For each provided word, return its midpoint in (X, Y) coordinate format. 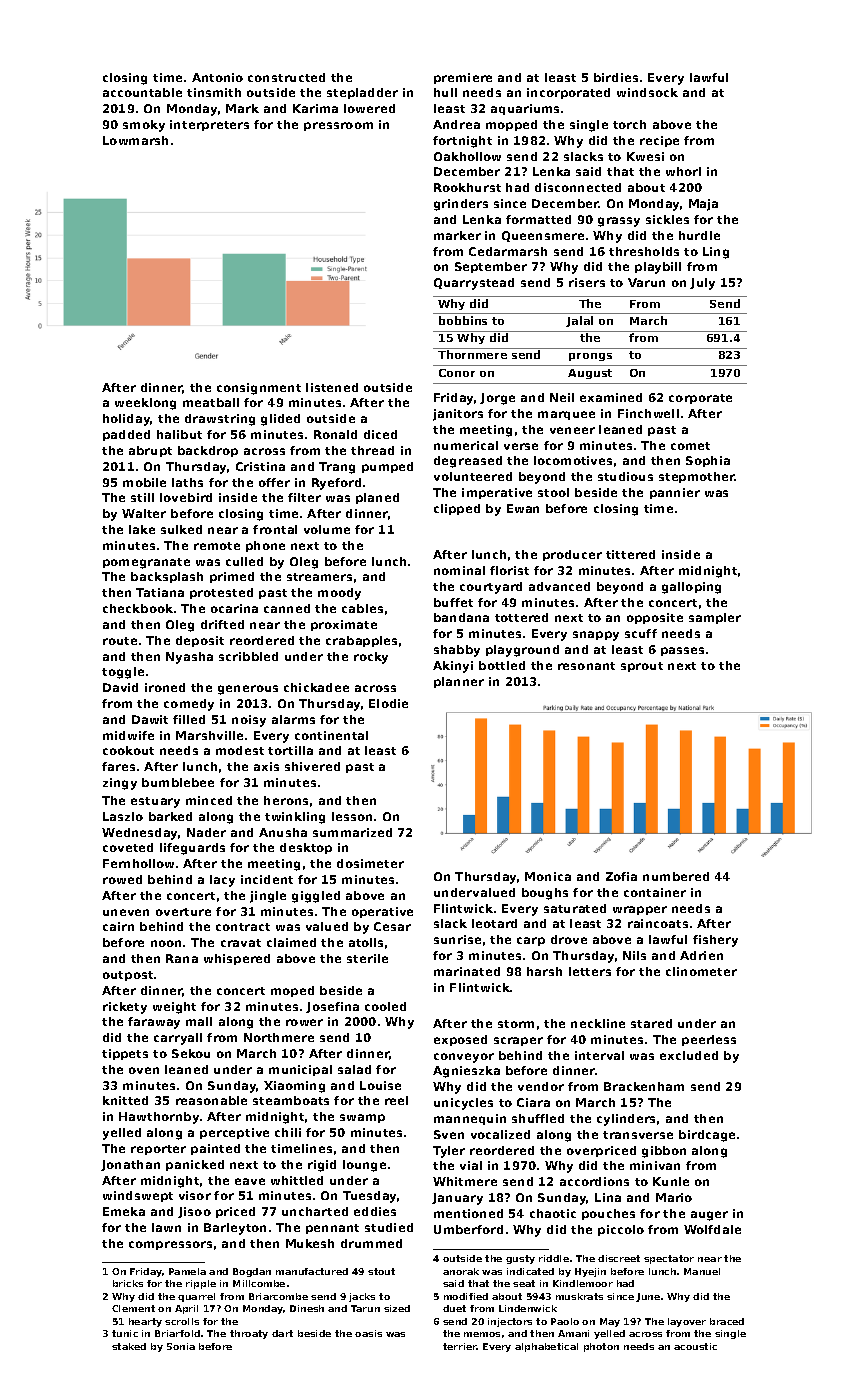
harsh (544, 971)
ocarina (234, 608)
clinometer (701, 971)
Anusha (283, 832)
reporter (158, 1150)
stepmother (697, 477)
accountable (142, 92)
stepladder (362, 93)
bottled (502, 665)
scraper (518, 1041)
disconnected (578, 187)
